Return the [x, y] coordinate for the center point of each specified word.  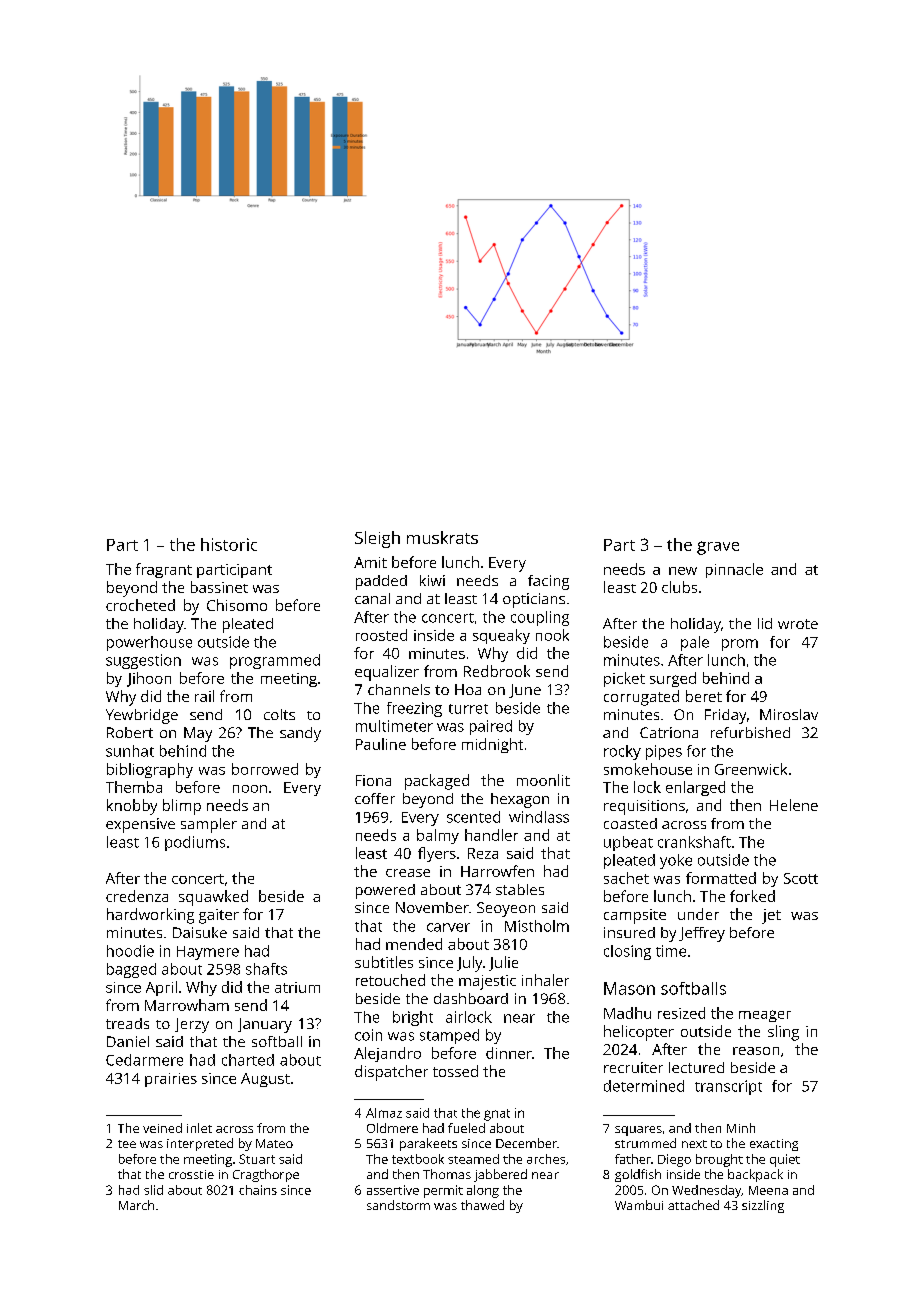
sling [783, 1033]
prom [740, 645]
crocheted [140, 605]
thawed [482, 1205]
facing [548, 582]
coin [368, 1035]
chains [258, 1190]
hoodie [130, 951]
